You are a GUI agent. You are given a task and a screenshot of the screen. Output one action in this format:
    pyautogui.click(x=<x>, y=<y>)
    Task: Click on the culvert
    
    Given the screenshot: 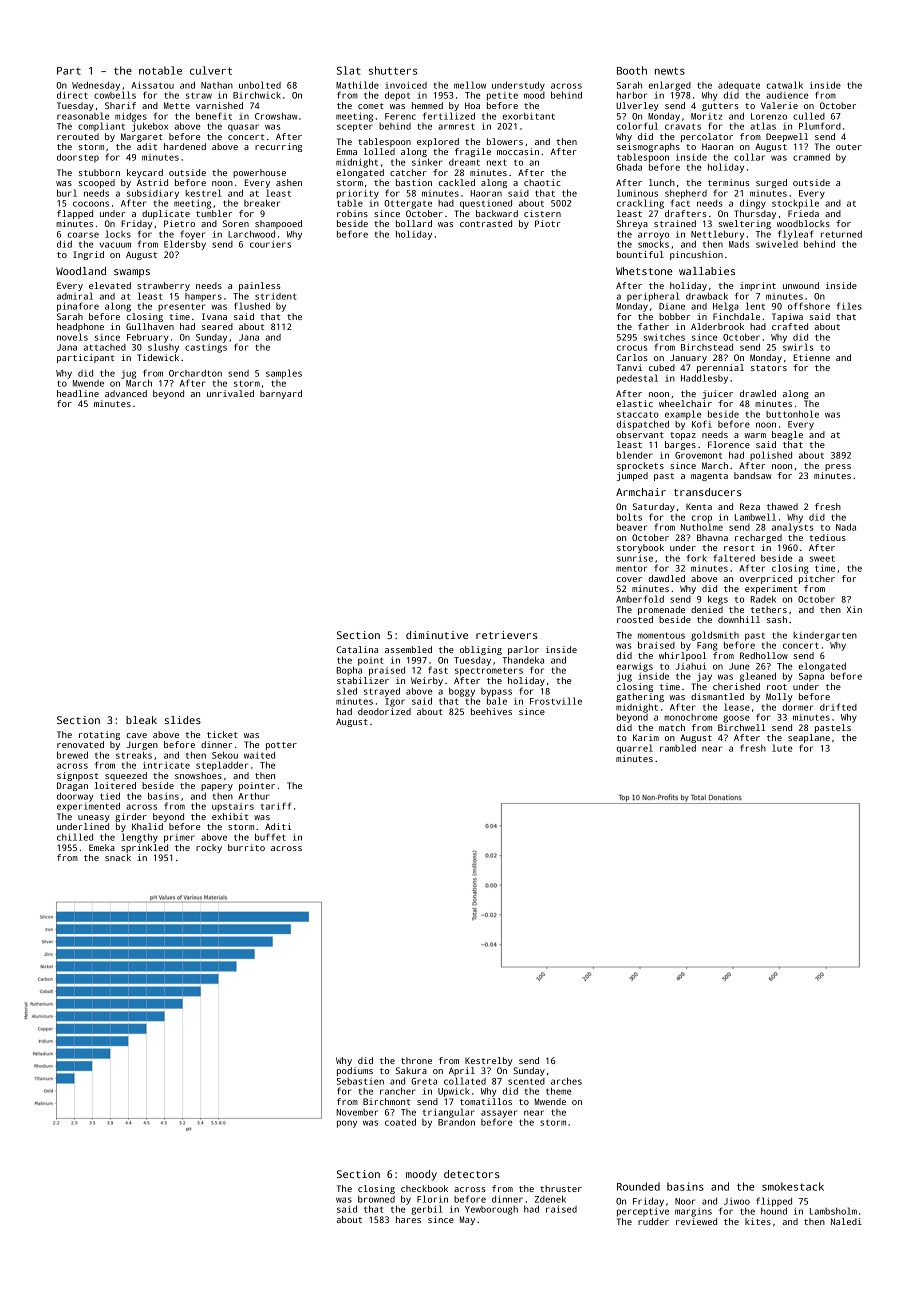 What is the action you would take?
    pyautogui.click(x=211, y=70)
